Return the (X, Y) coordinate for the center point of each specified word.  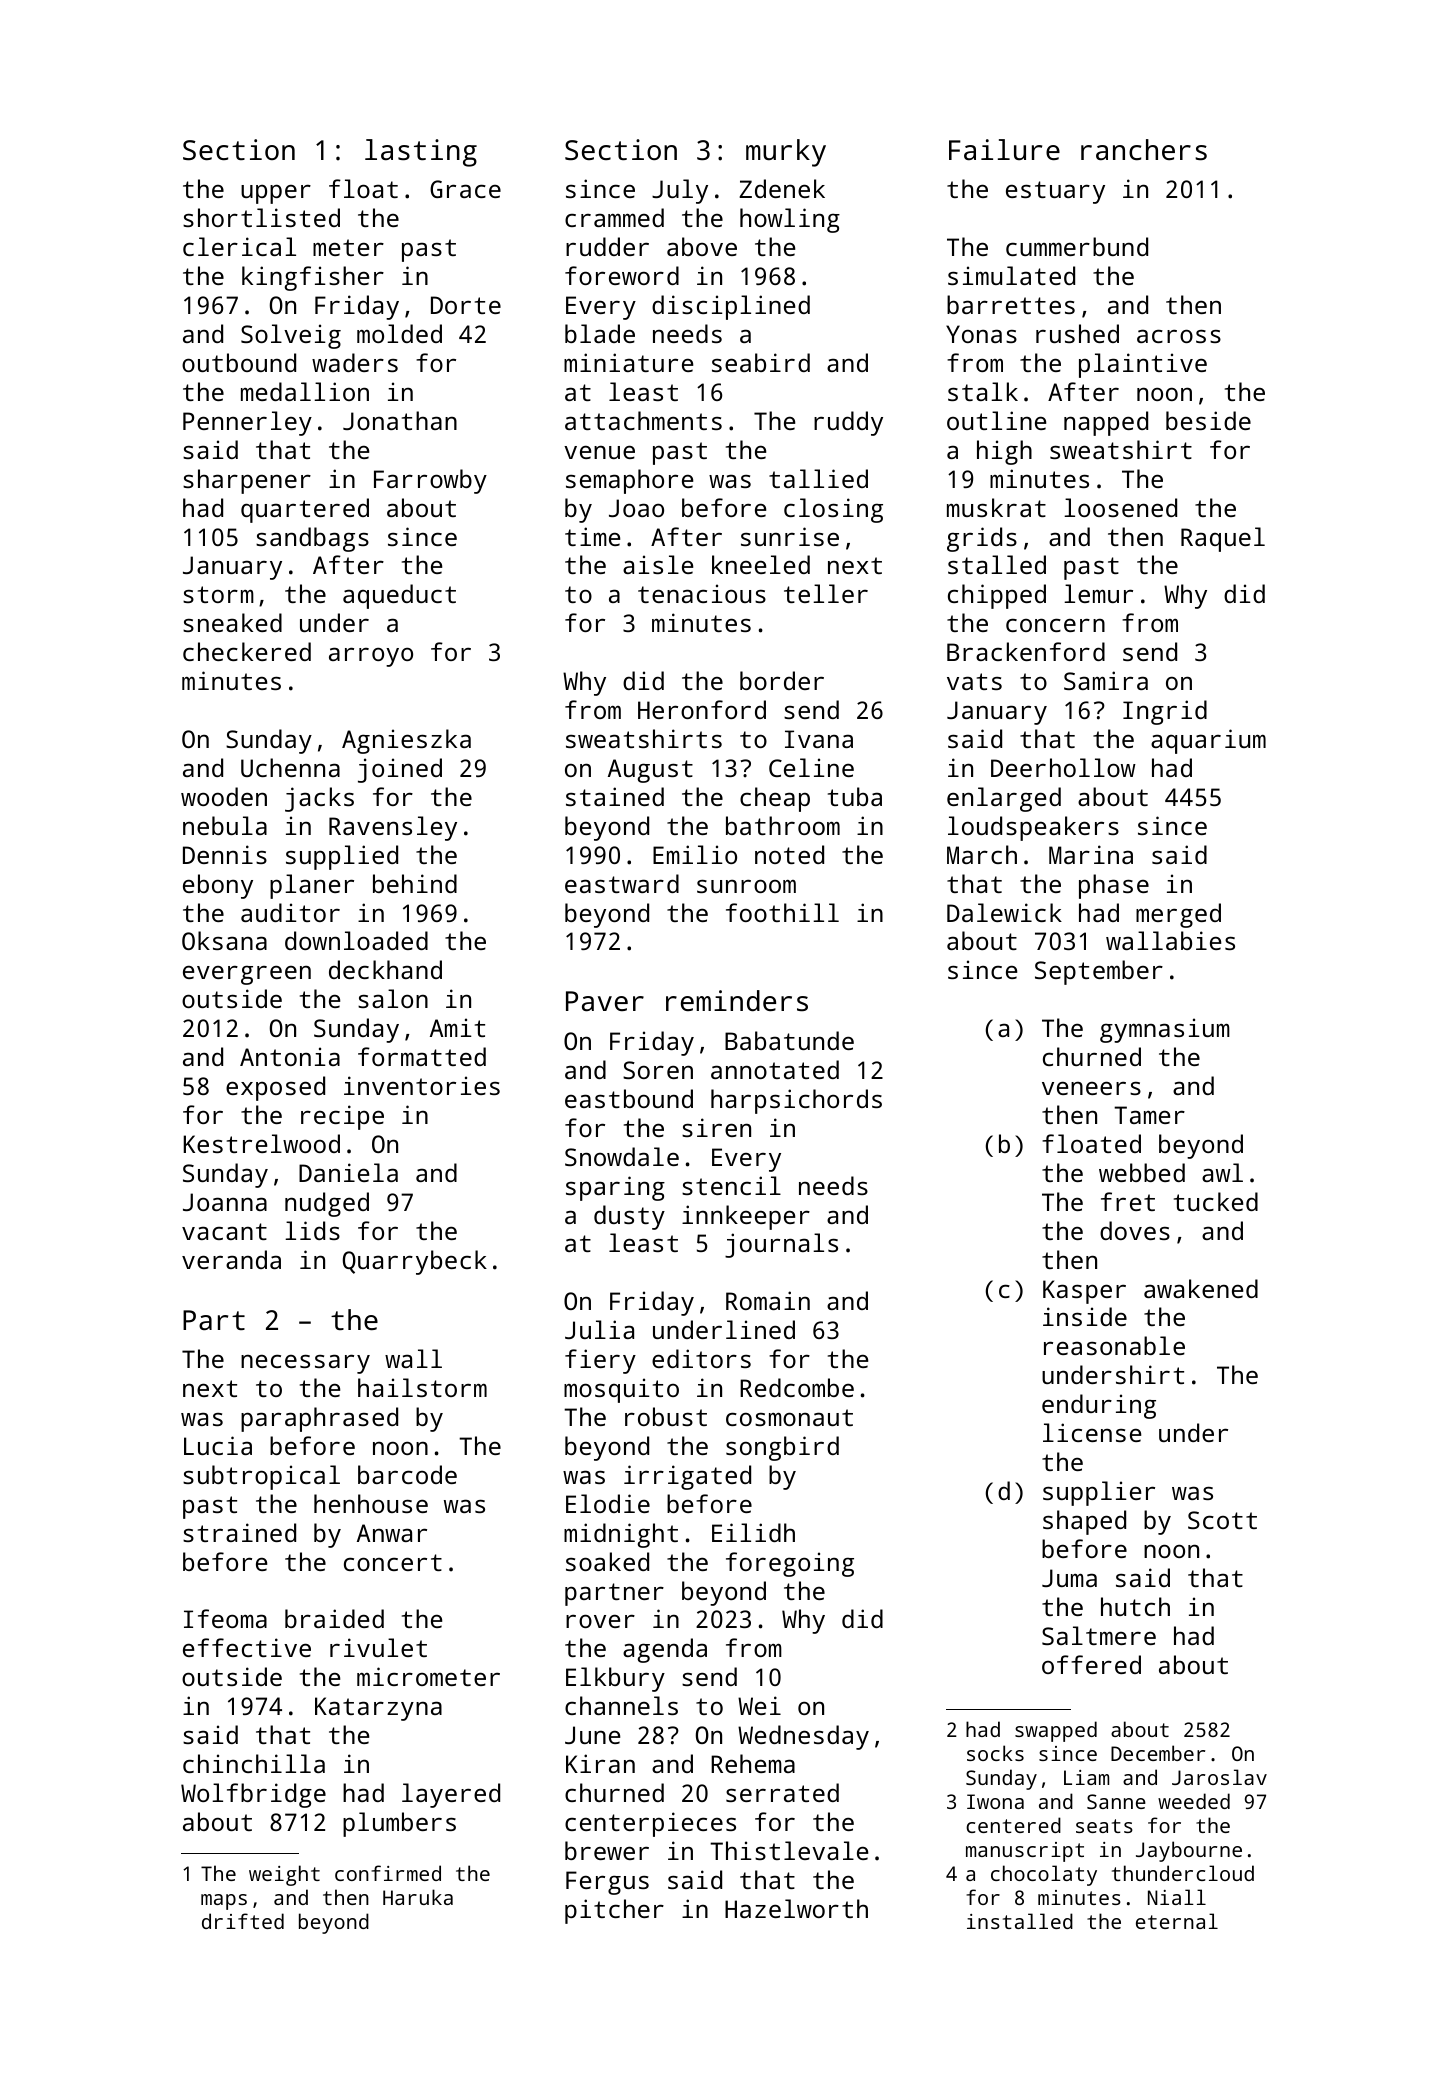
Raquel (1223, 539)
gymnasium (1165, 1030)
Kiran (600, 1763)
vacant (224, 1231)
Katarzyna (378, 1709)
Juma (1069, 1578)
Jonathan (400, 420)
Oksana (224, 940)
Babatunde (789, 1040)
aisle (658, 564)
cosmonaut (789, 1417)
